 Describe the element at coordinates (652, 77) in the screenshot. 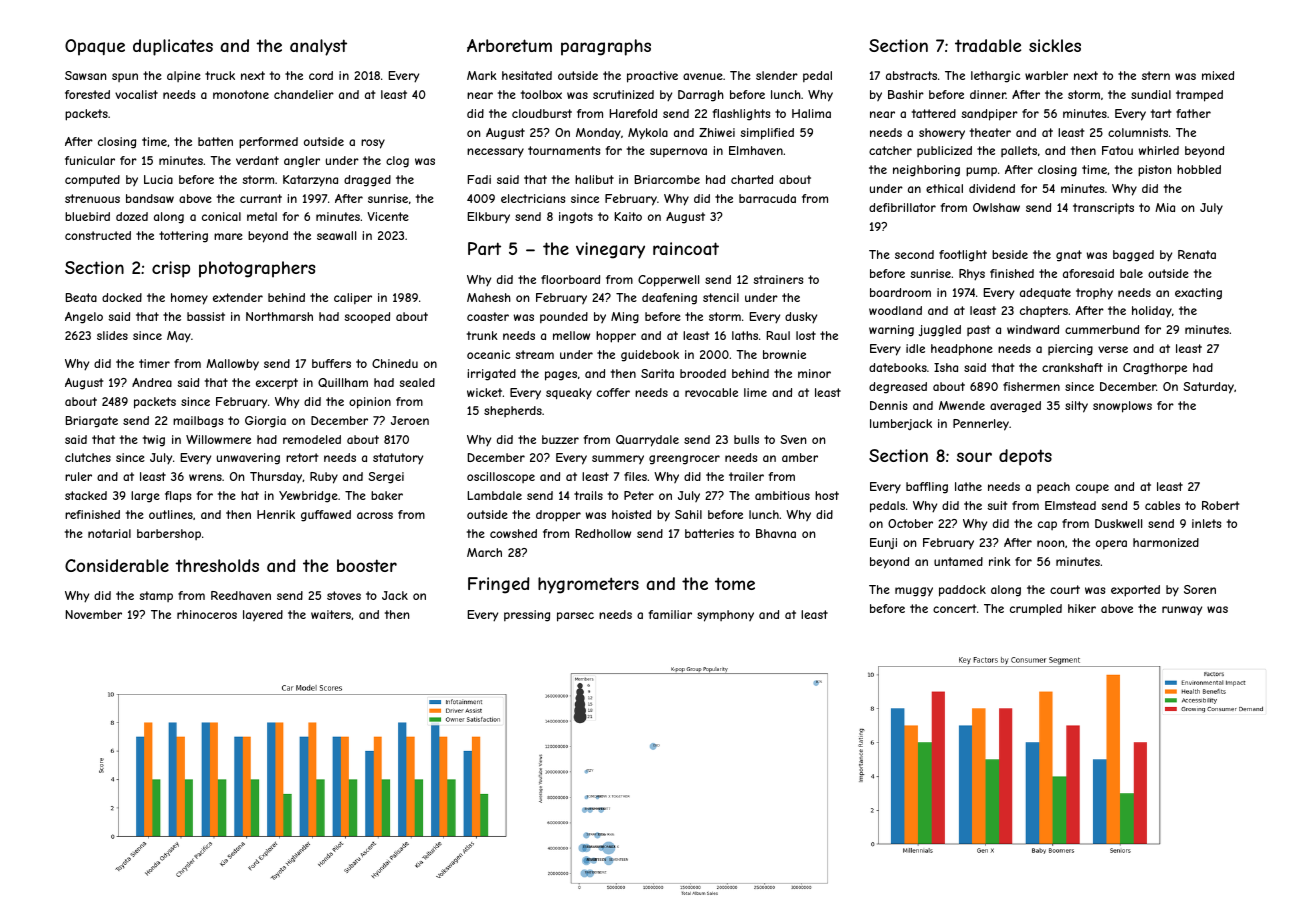

I see `proactive` at that location.
